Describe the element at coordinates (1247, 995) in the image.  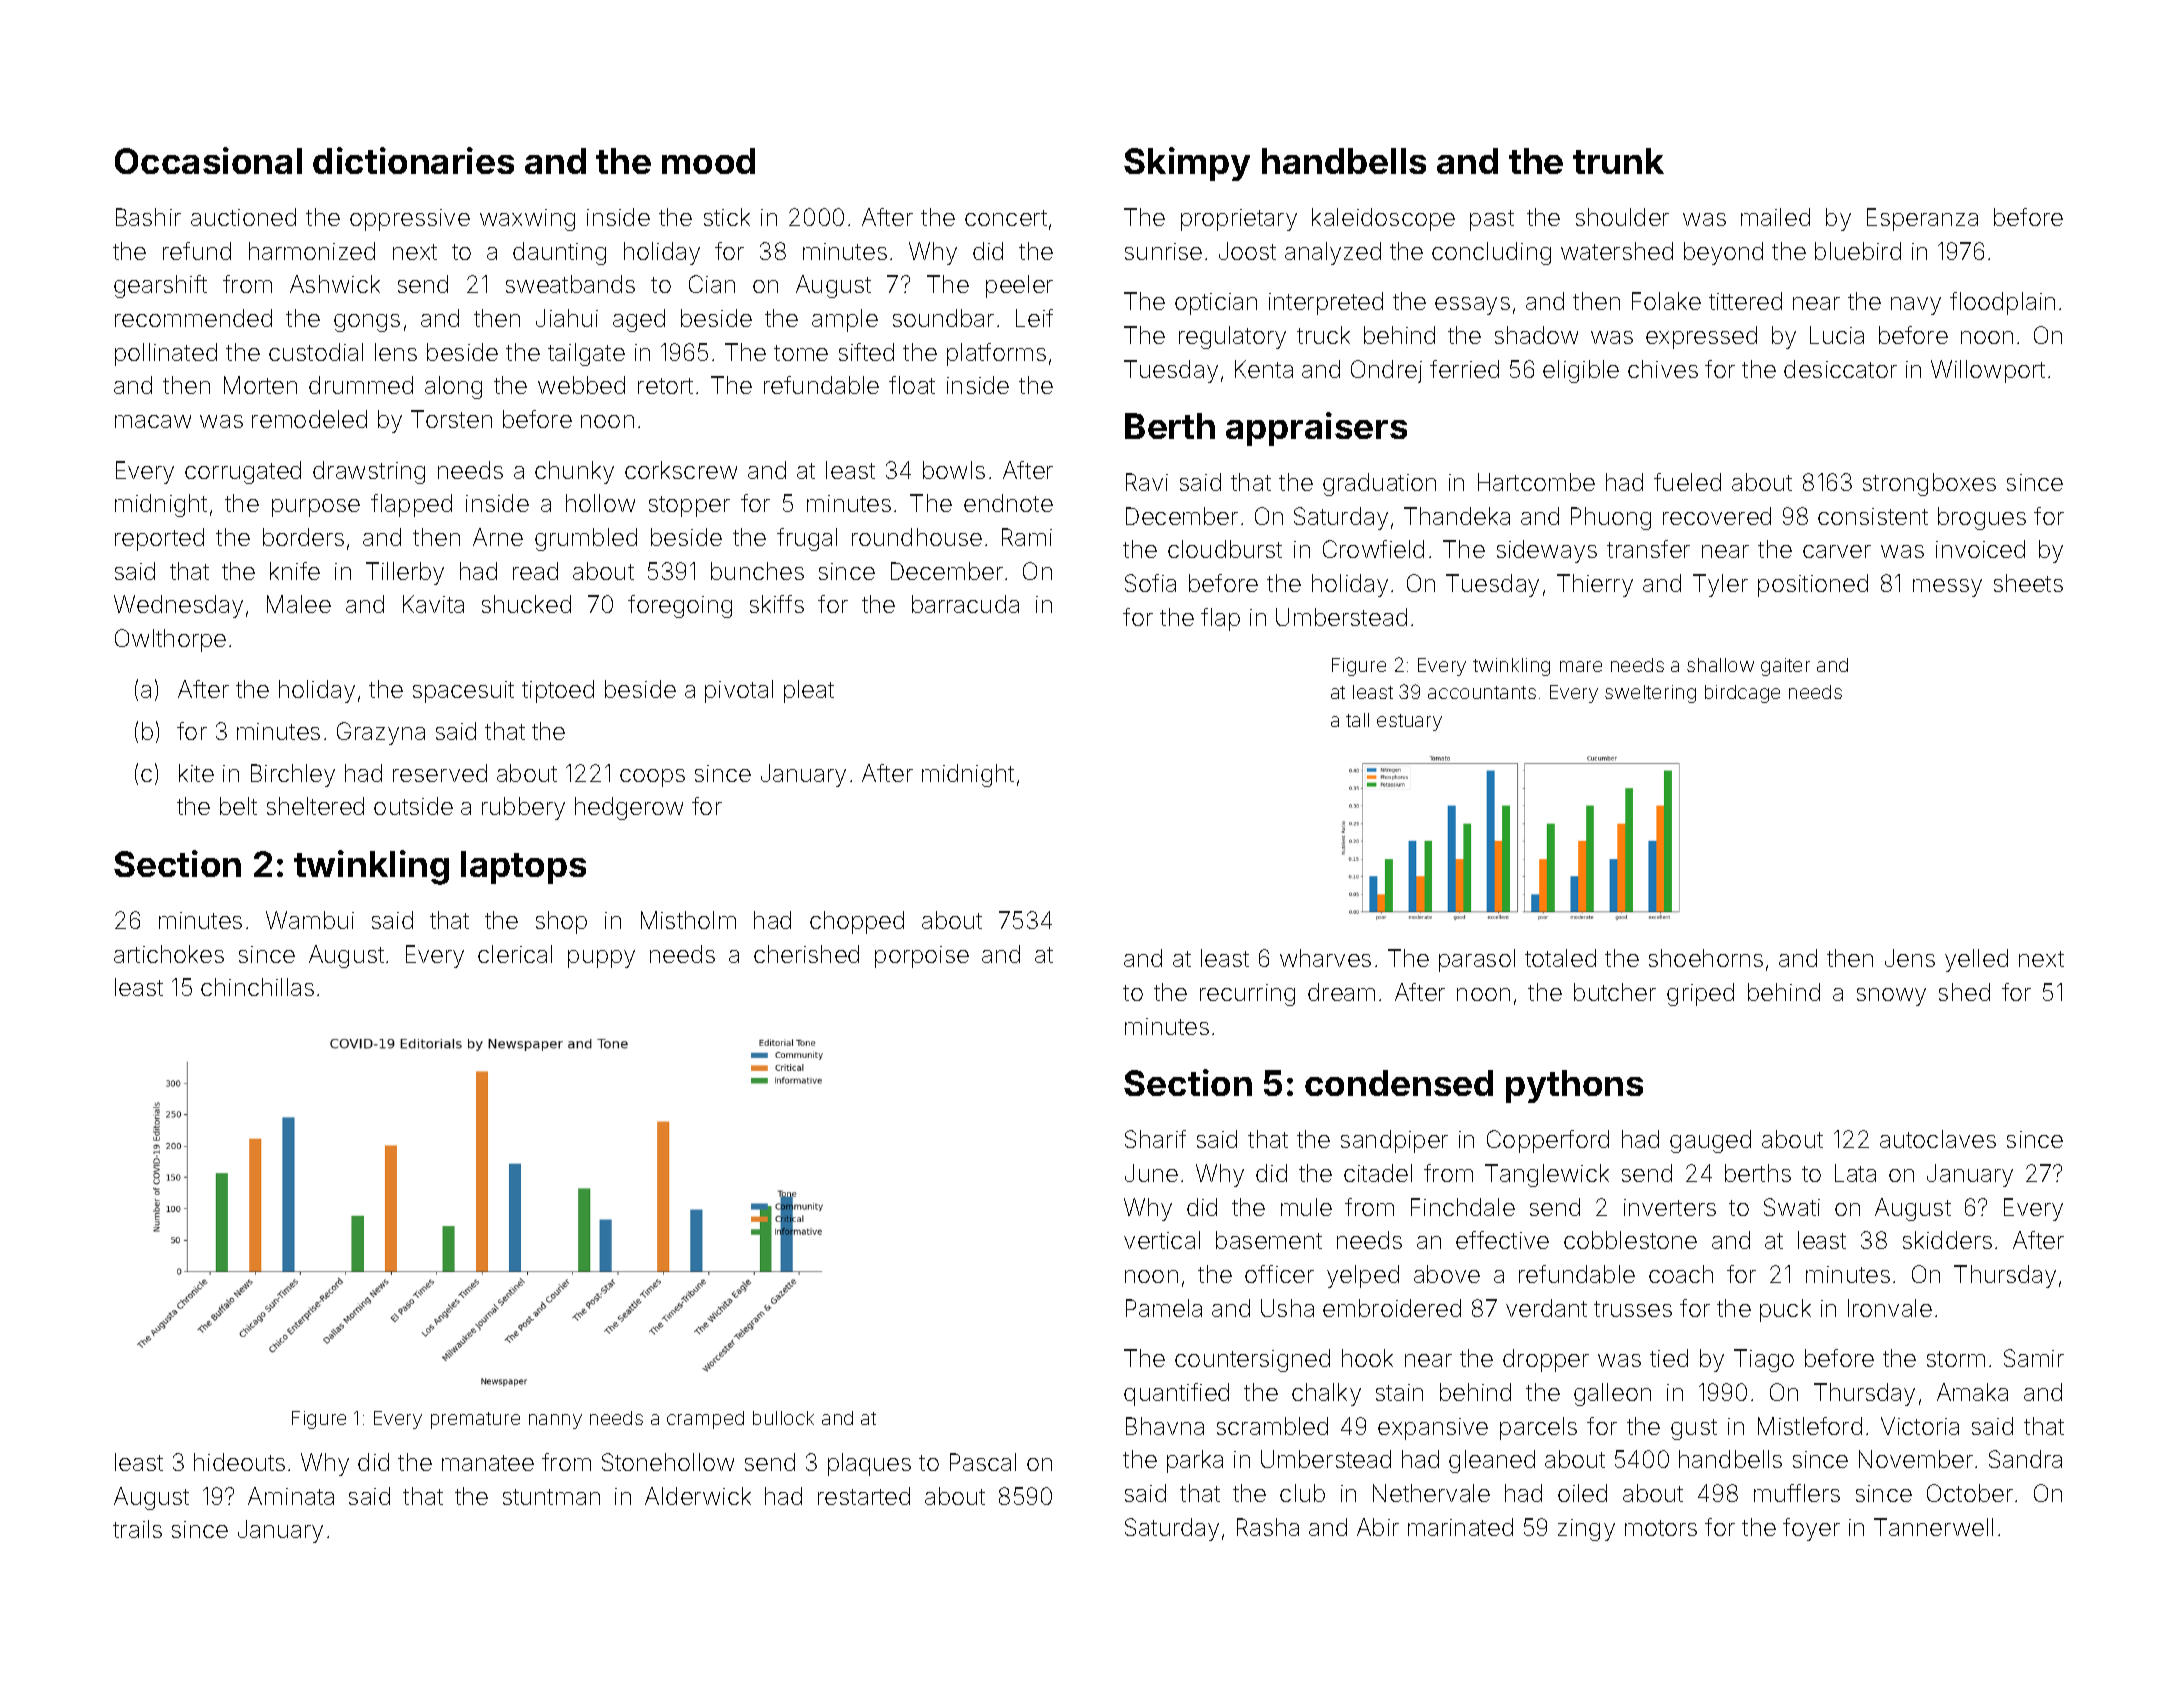
I see `recurring` at that location.
